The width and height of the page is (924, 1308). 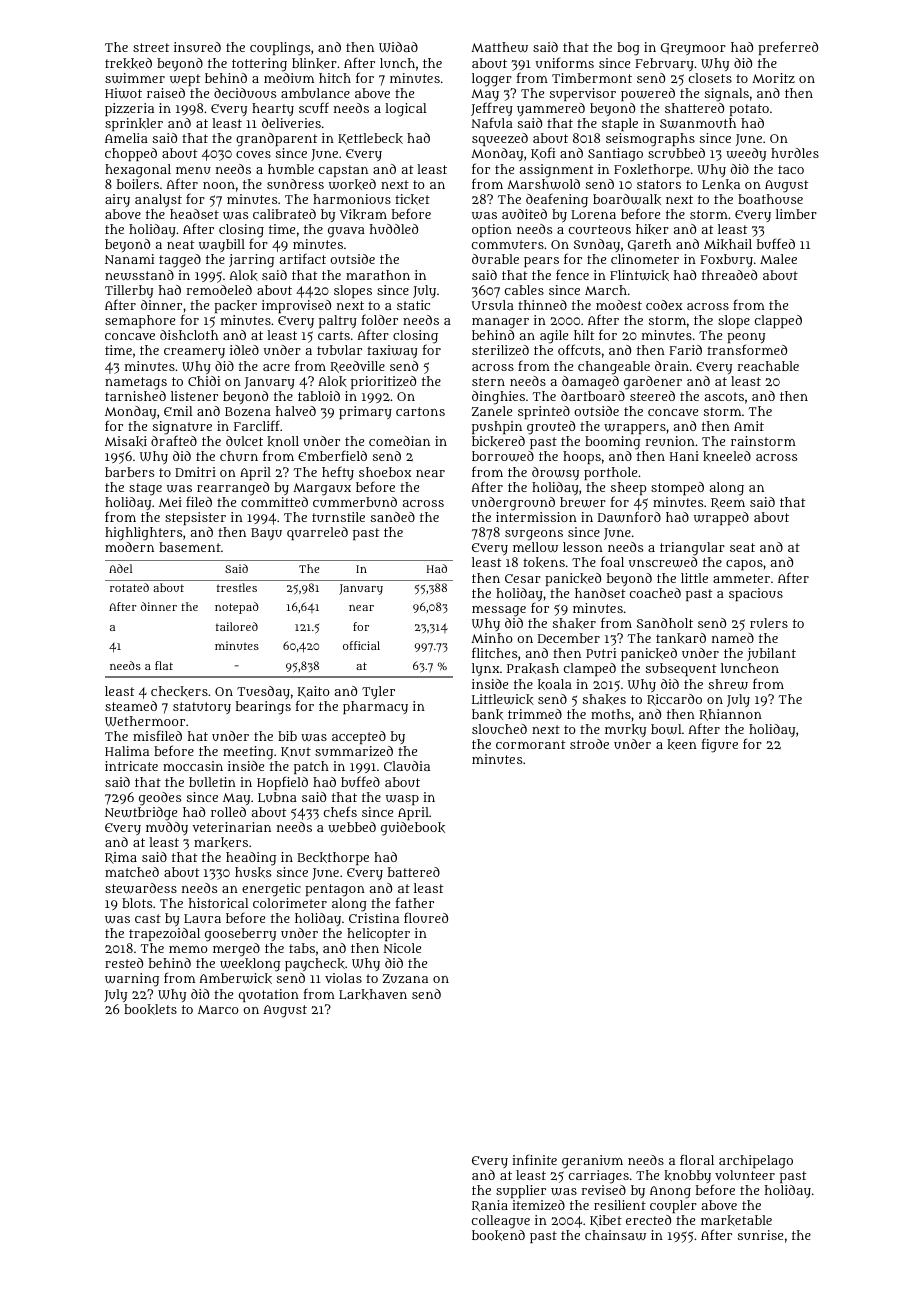 What do you see at coordinates (534, 535) in the page?
I see `surgeons` at bounding box center [534, 535].
